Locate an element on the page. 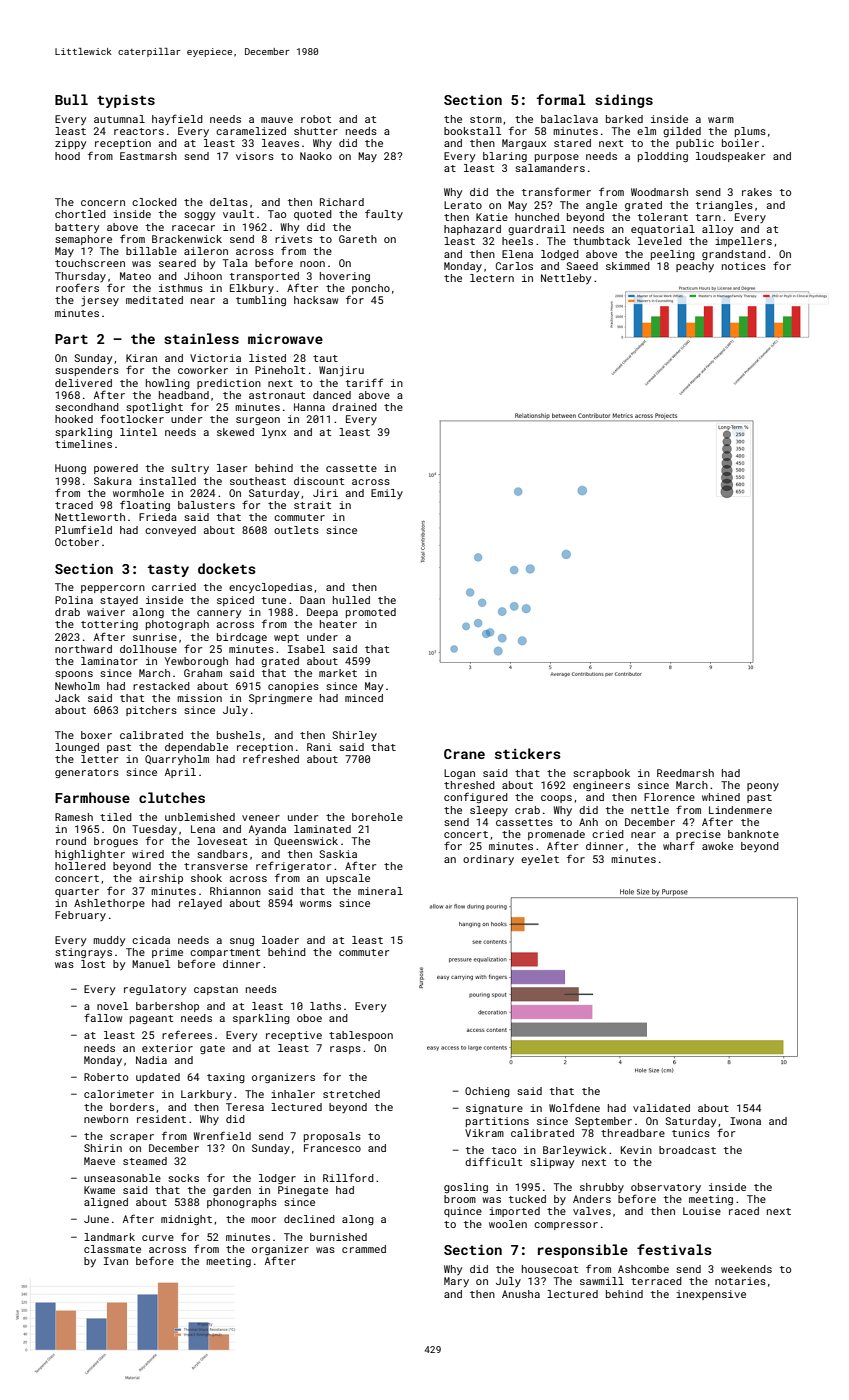 Image resolution: width=849 pixels, height=1400 pixels. moor is located at coordinates (263, 1220).
